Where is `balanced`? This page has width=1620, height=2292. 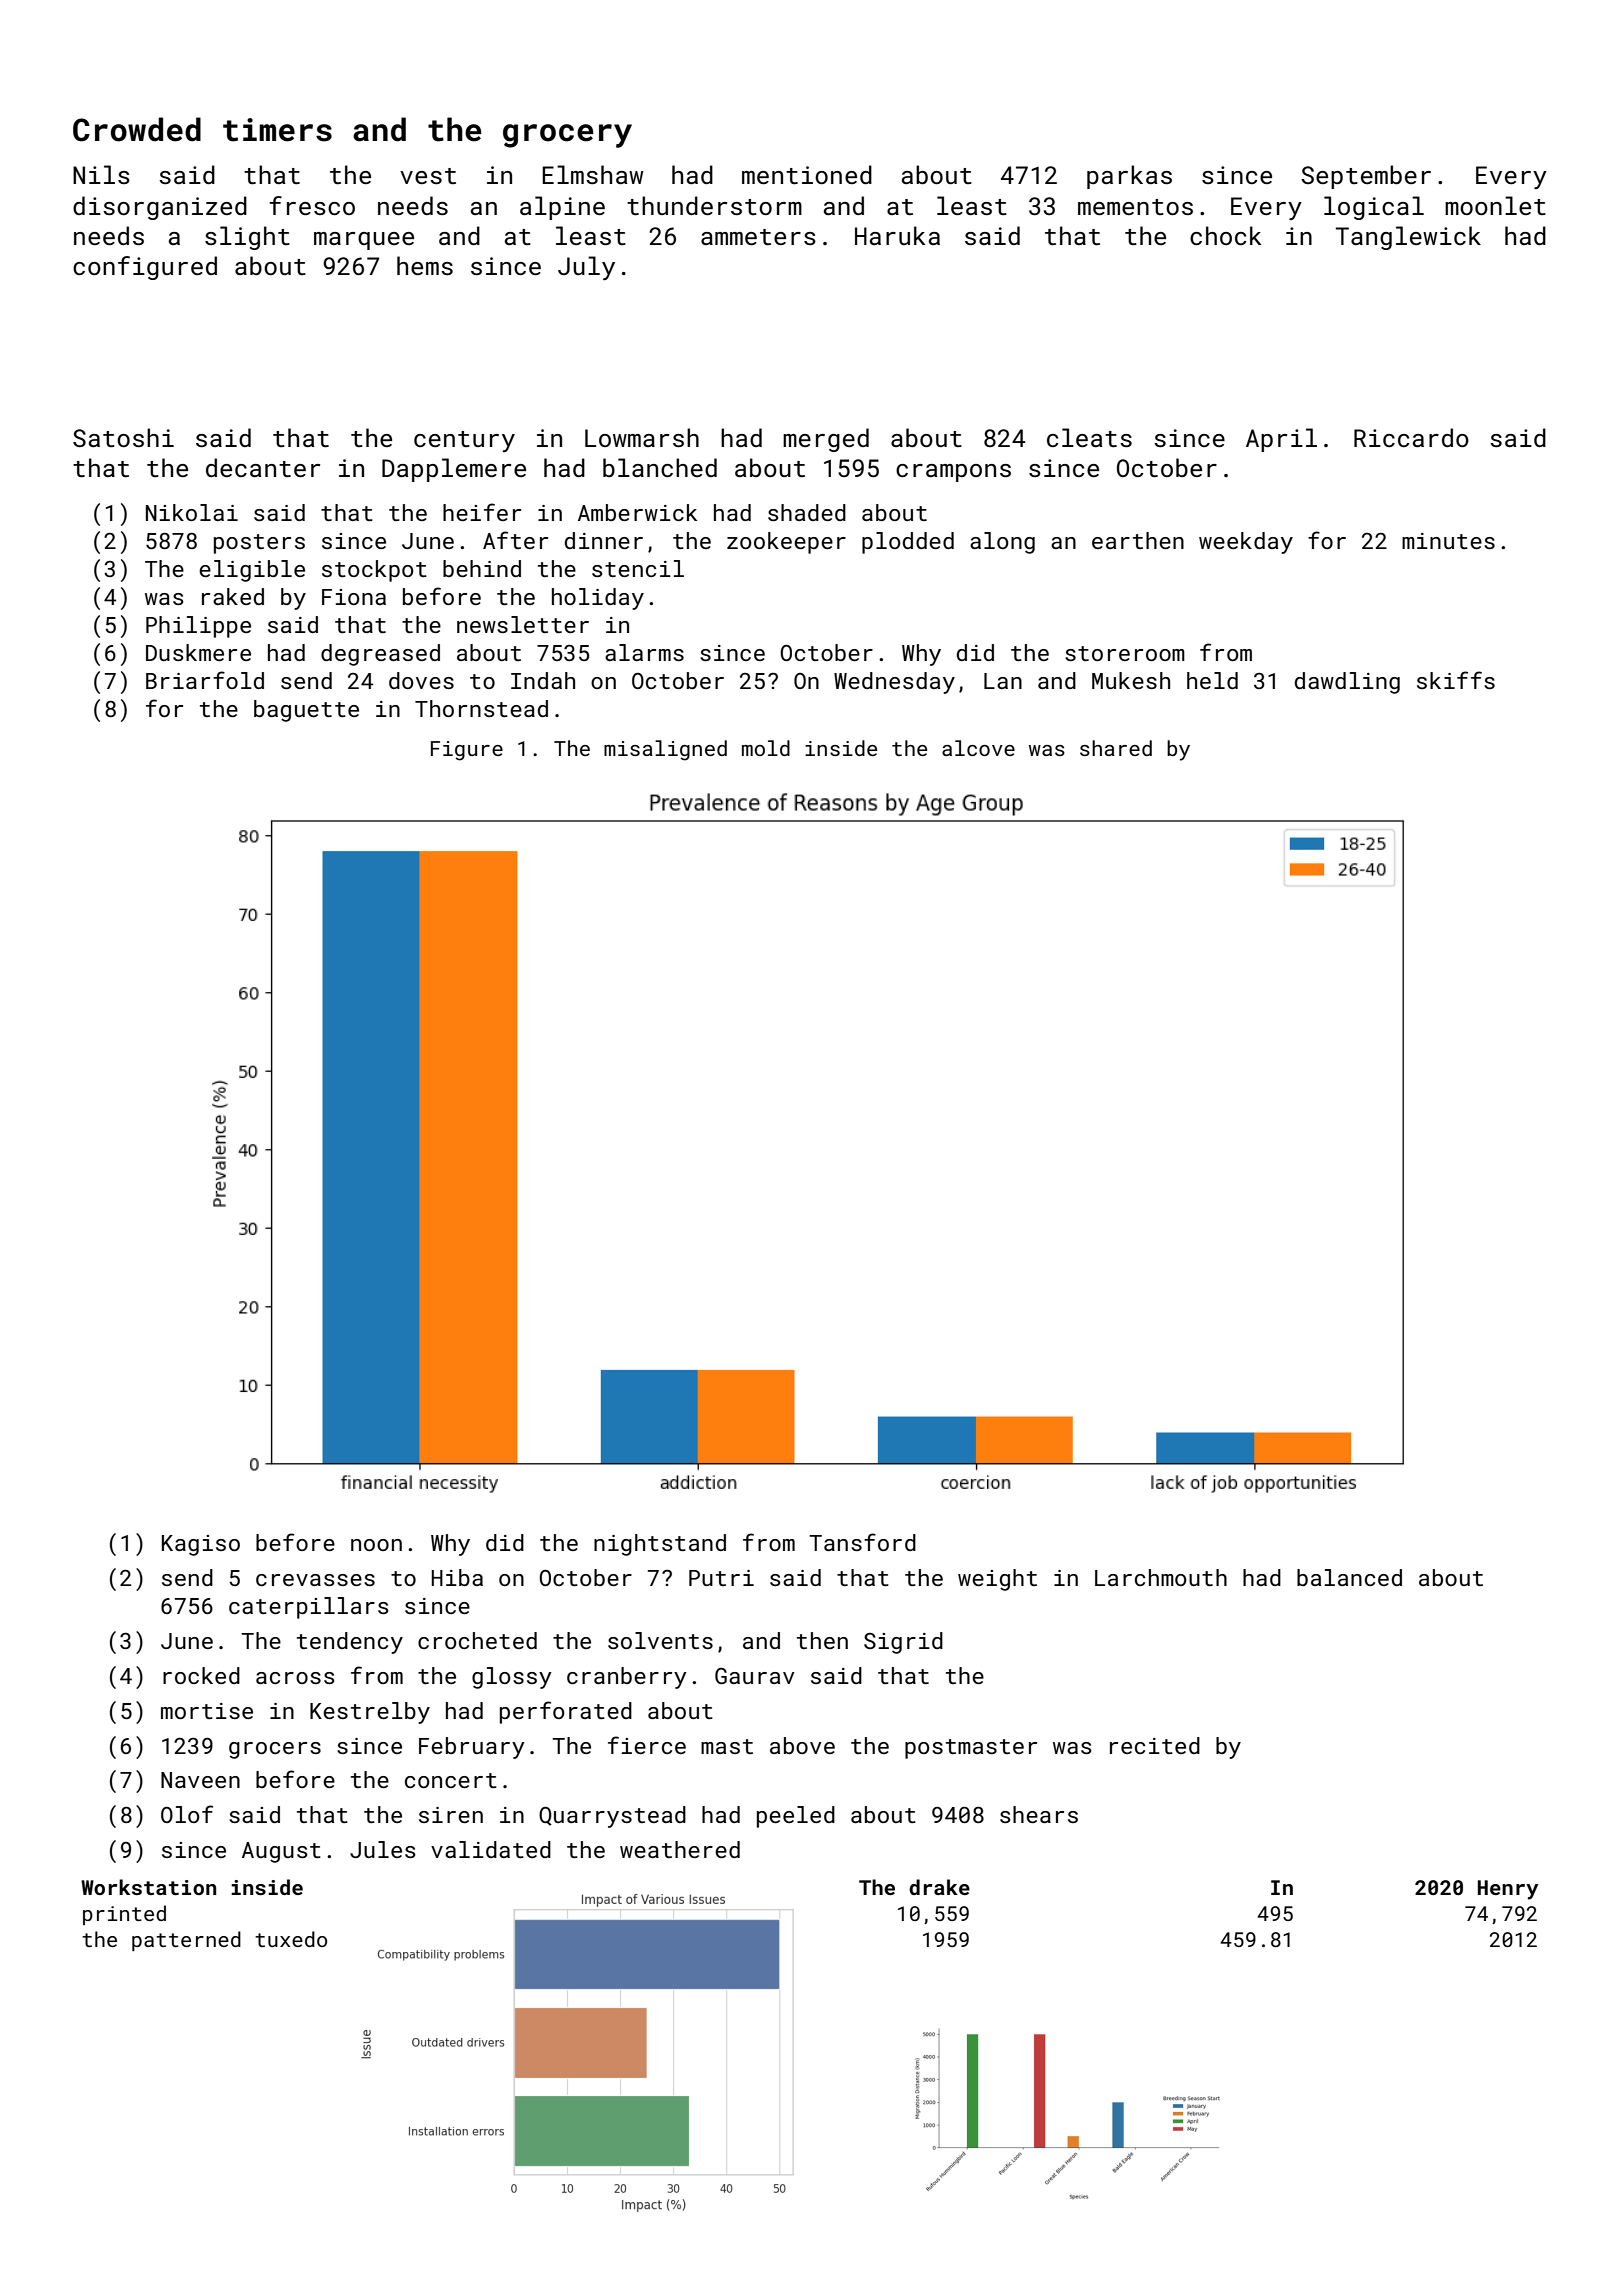
balanced is located at coordinates (1349, 1577).
